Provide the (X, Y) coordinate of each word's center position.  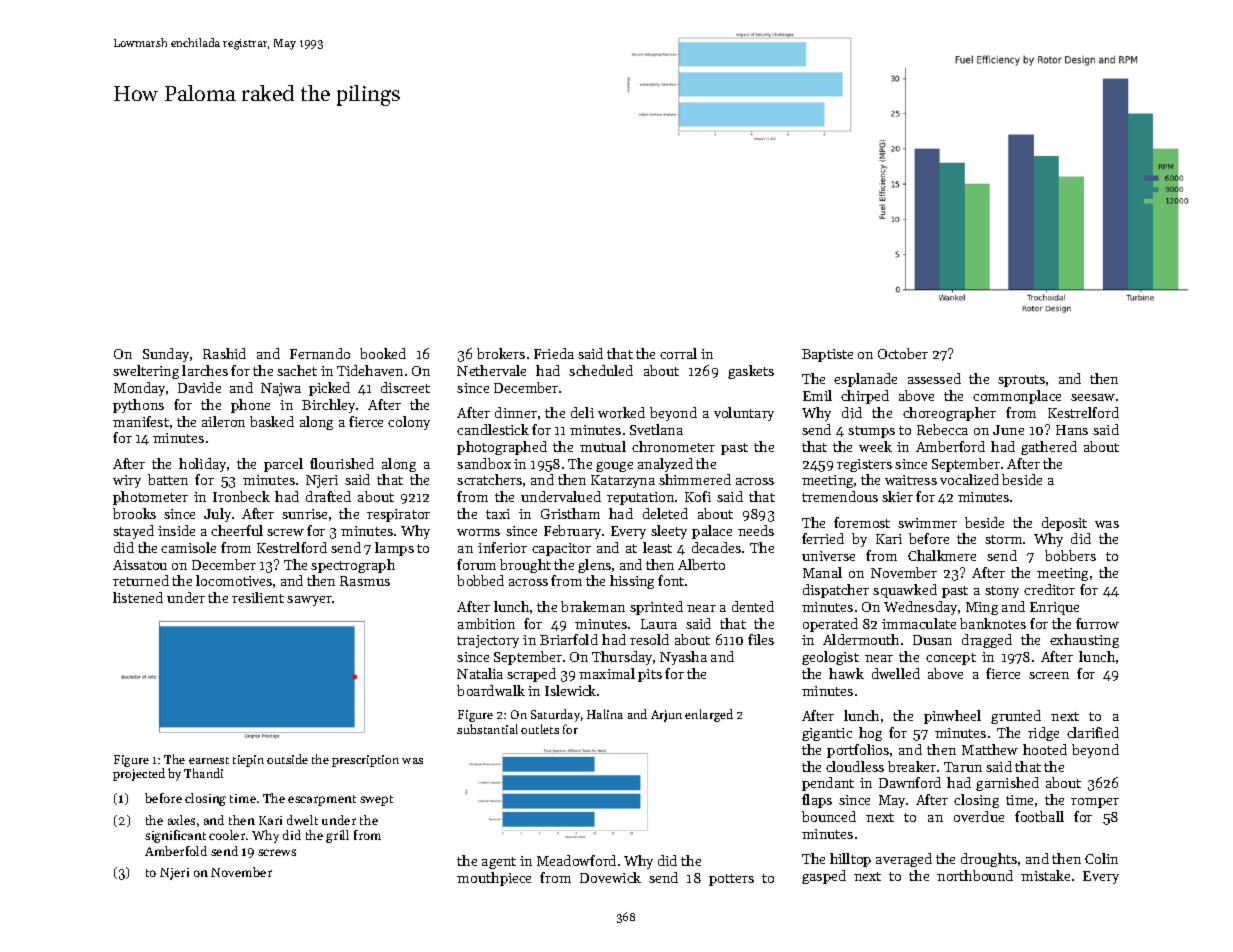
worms (478, 532)
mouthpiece (494, 879)
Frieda (554, 353)
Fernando (320, 353)
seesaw (1093, 397)
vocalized (969, 479)
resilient (258, 597)
